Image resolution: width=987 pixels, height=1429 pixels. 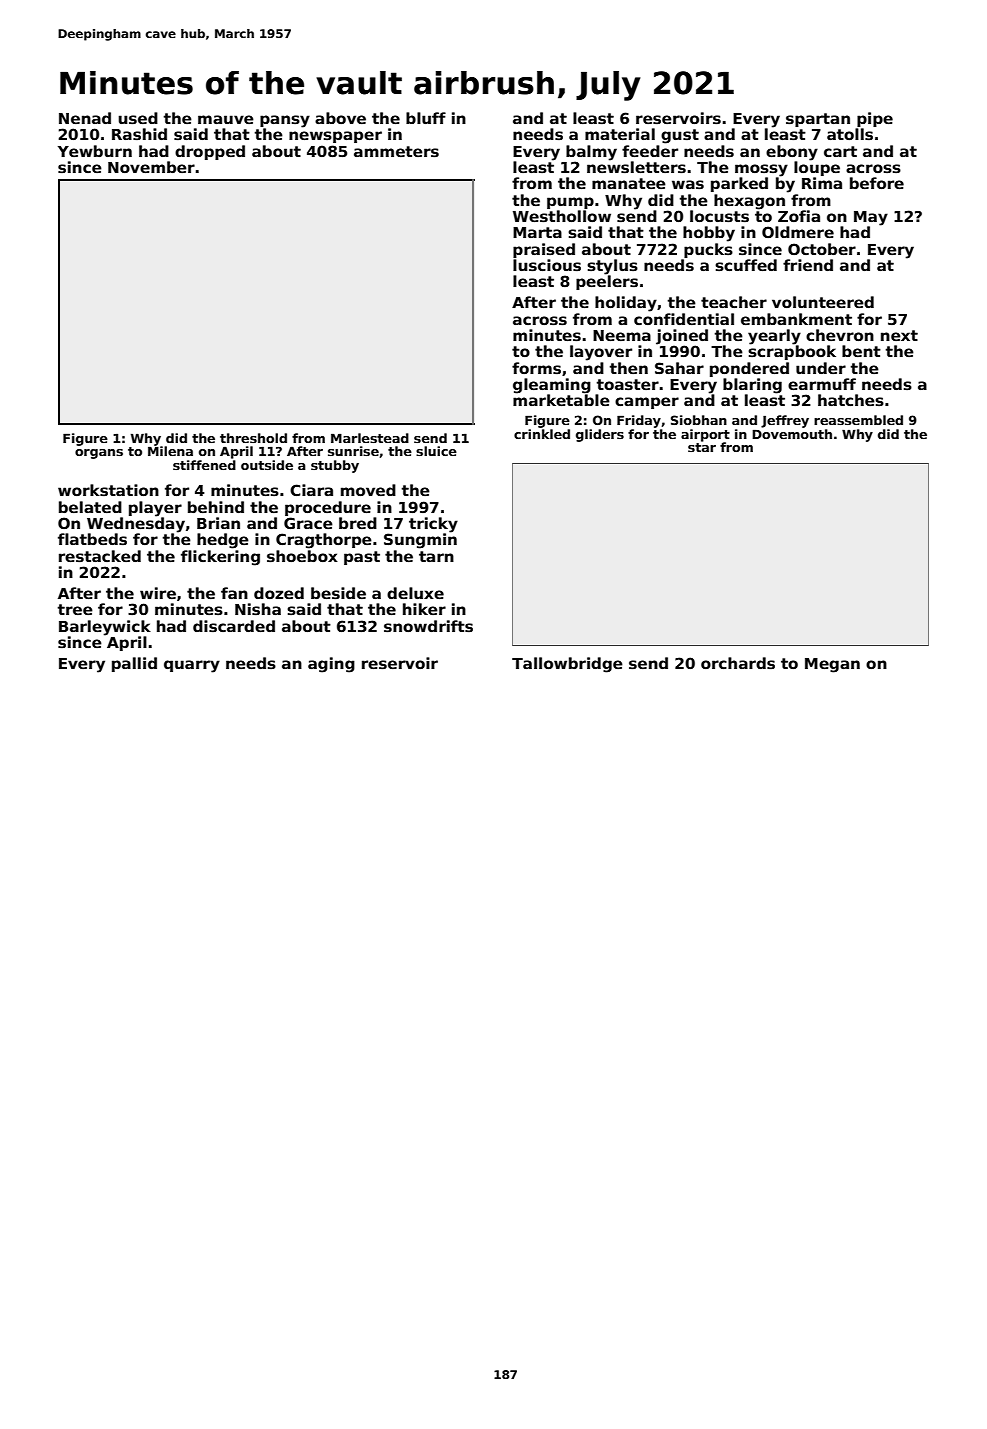 I want to click on bluff, so click(x=426, y=118).
